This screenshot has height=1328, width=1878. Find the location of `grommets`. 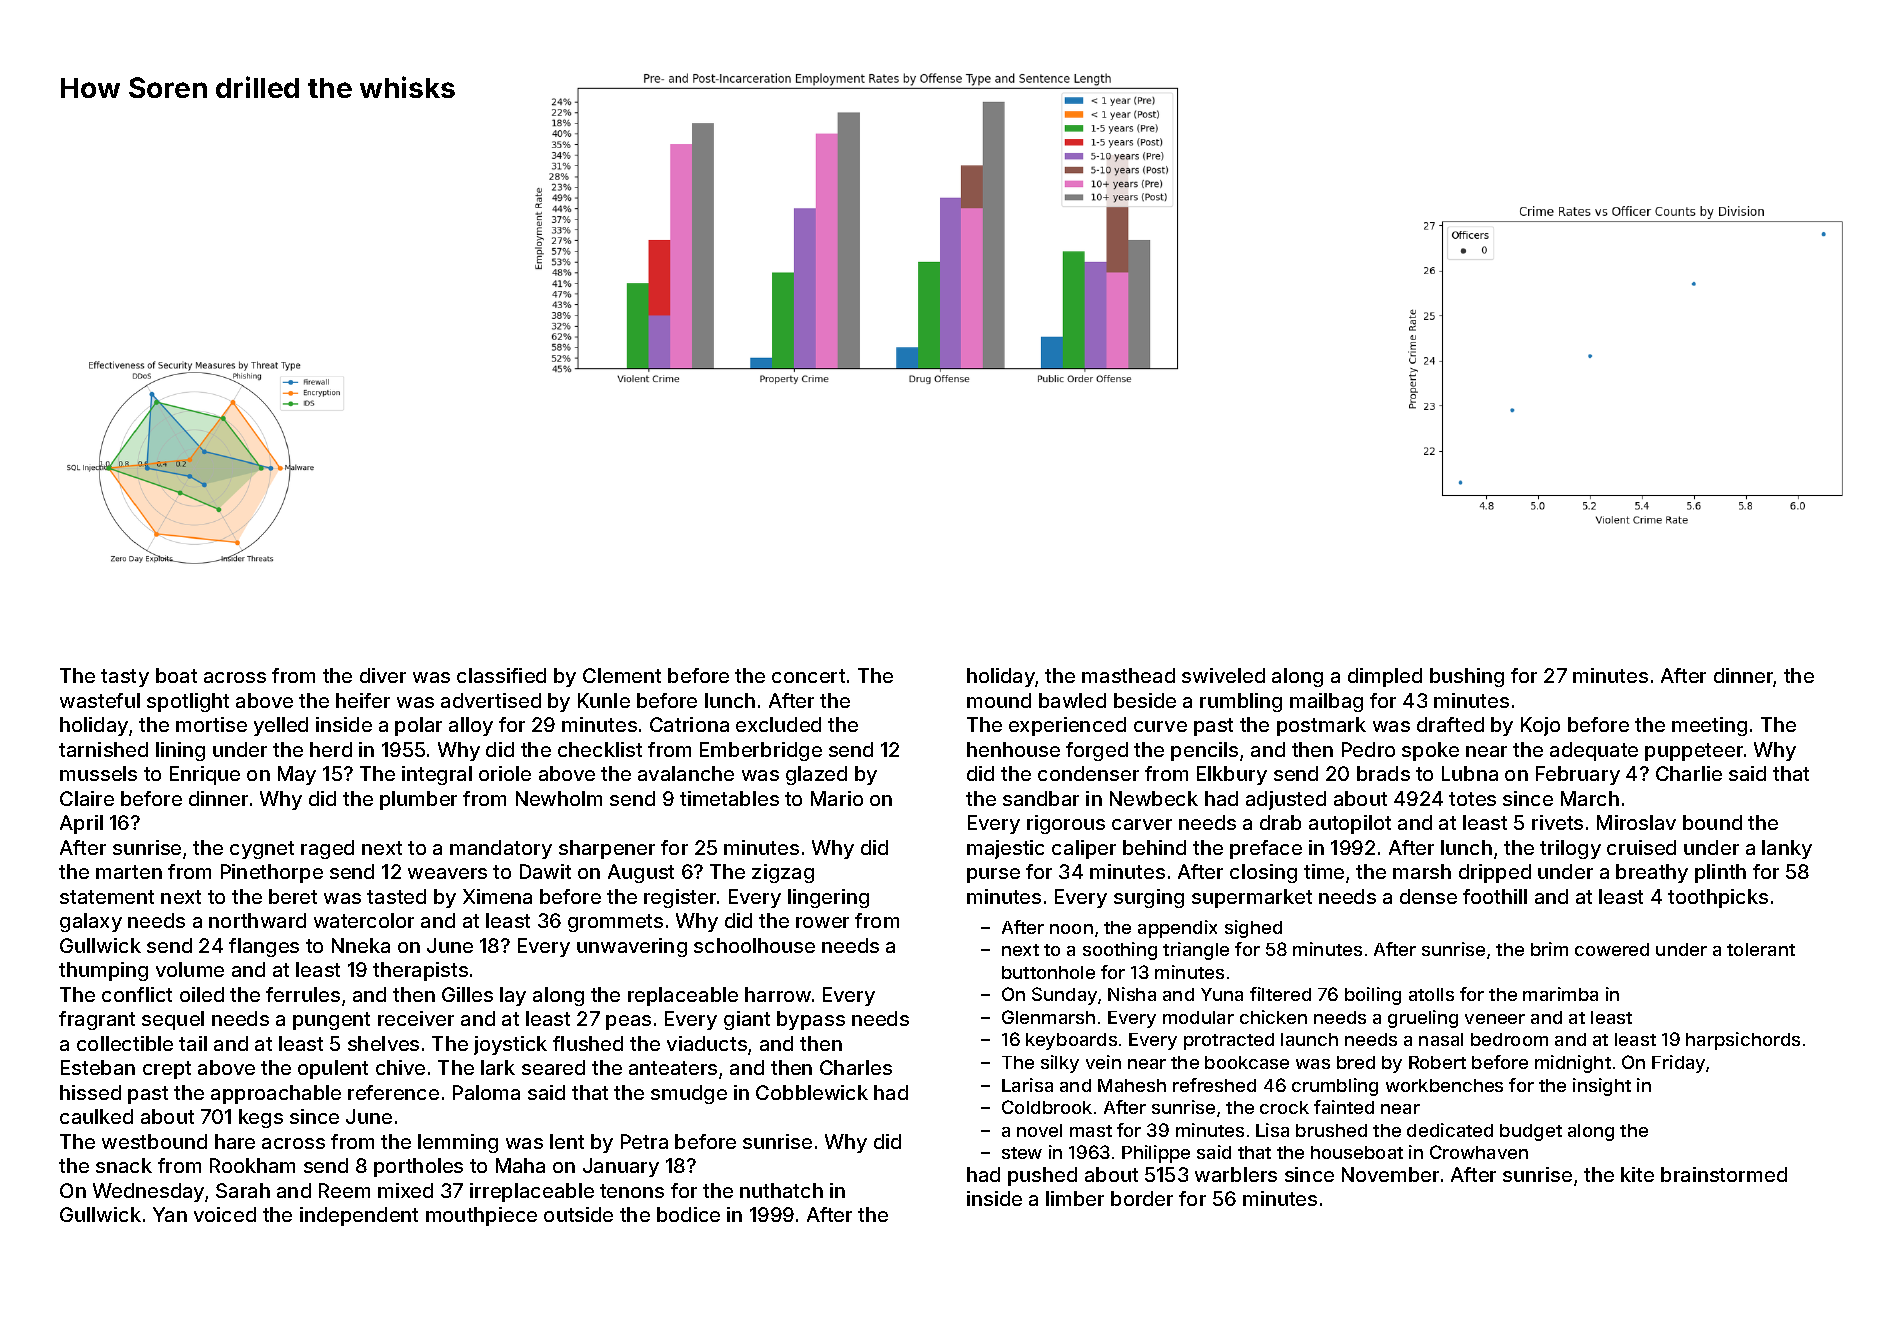

grommets is located at coordinates (615, 923).
